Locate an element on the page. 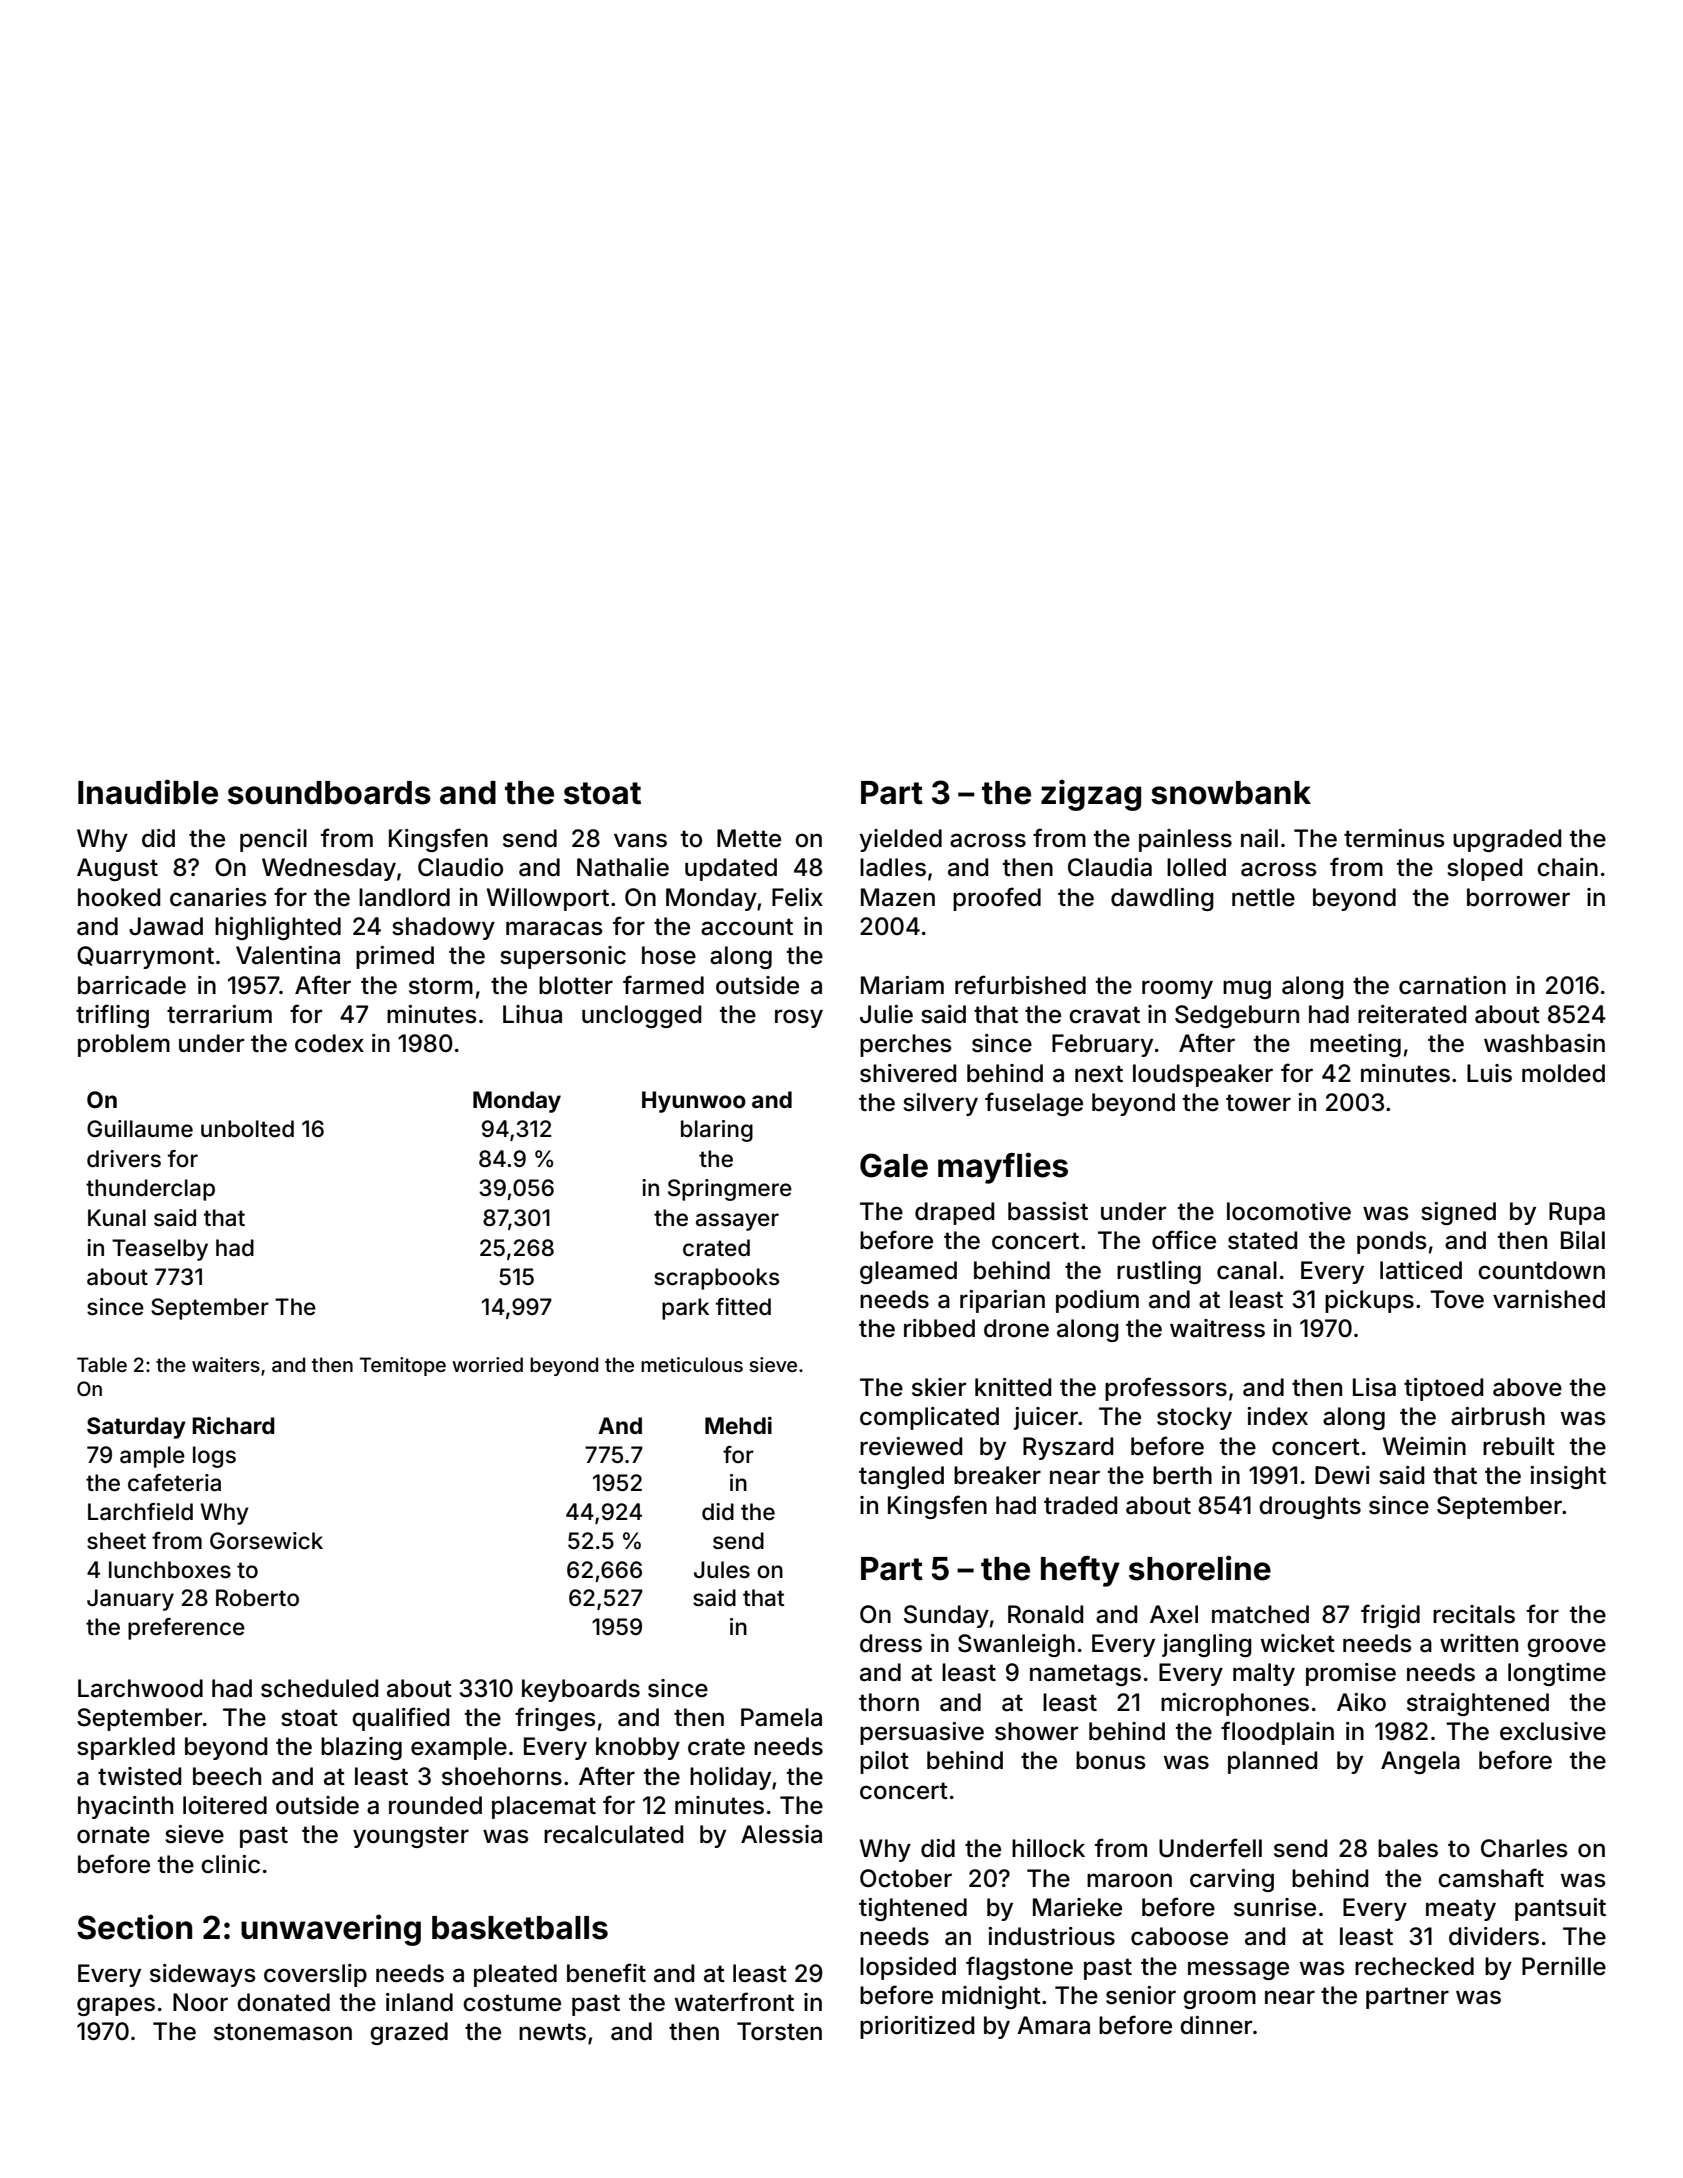  camshaft is located at coordinates (1491, 1878).
